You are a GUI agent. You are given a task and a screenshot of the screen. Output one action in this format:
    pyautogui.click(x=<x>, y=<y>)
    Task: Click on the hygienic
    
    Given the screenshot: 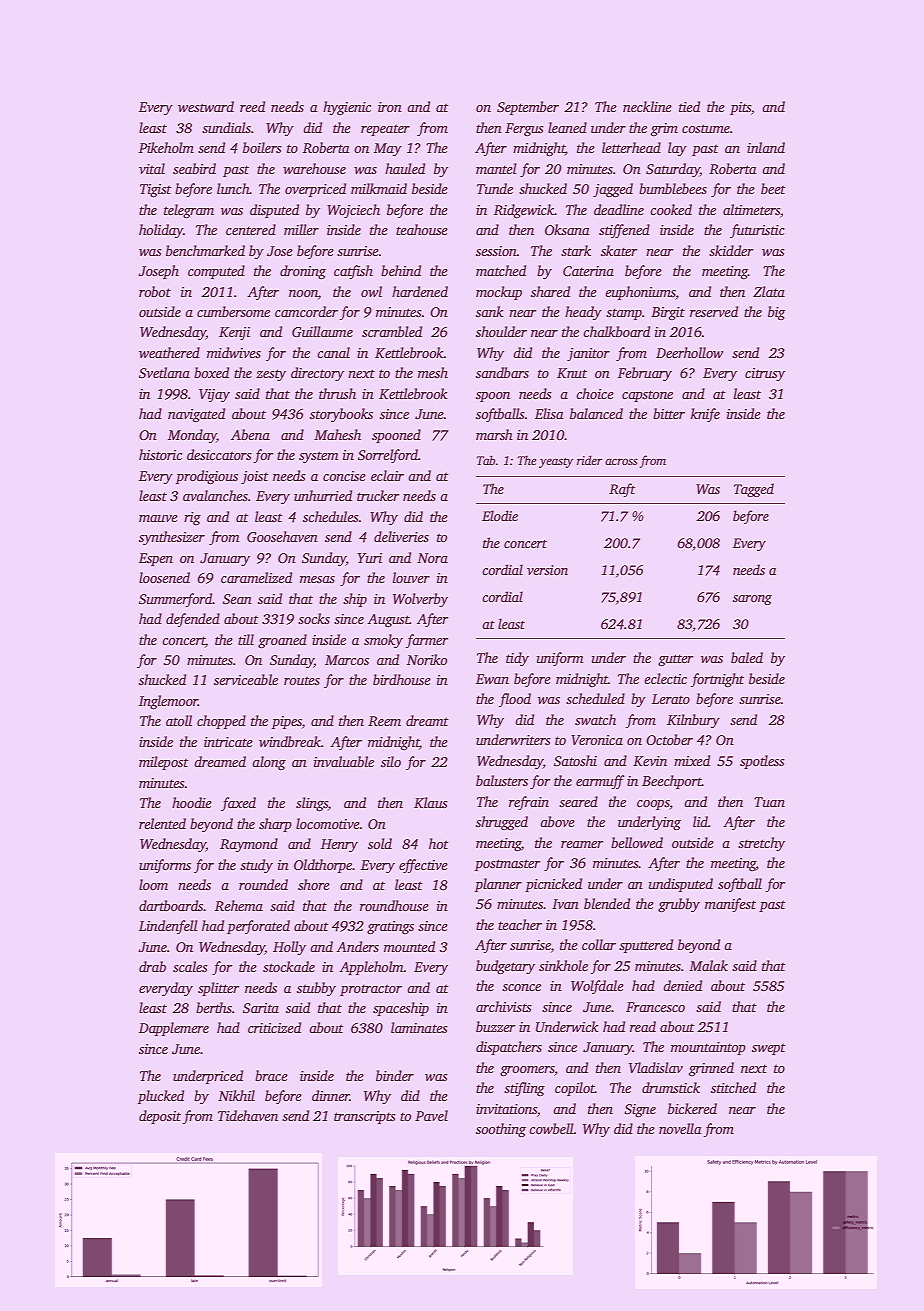 What is the action you would take?
    pyautogui.click(x=347, y=108)
